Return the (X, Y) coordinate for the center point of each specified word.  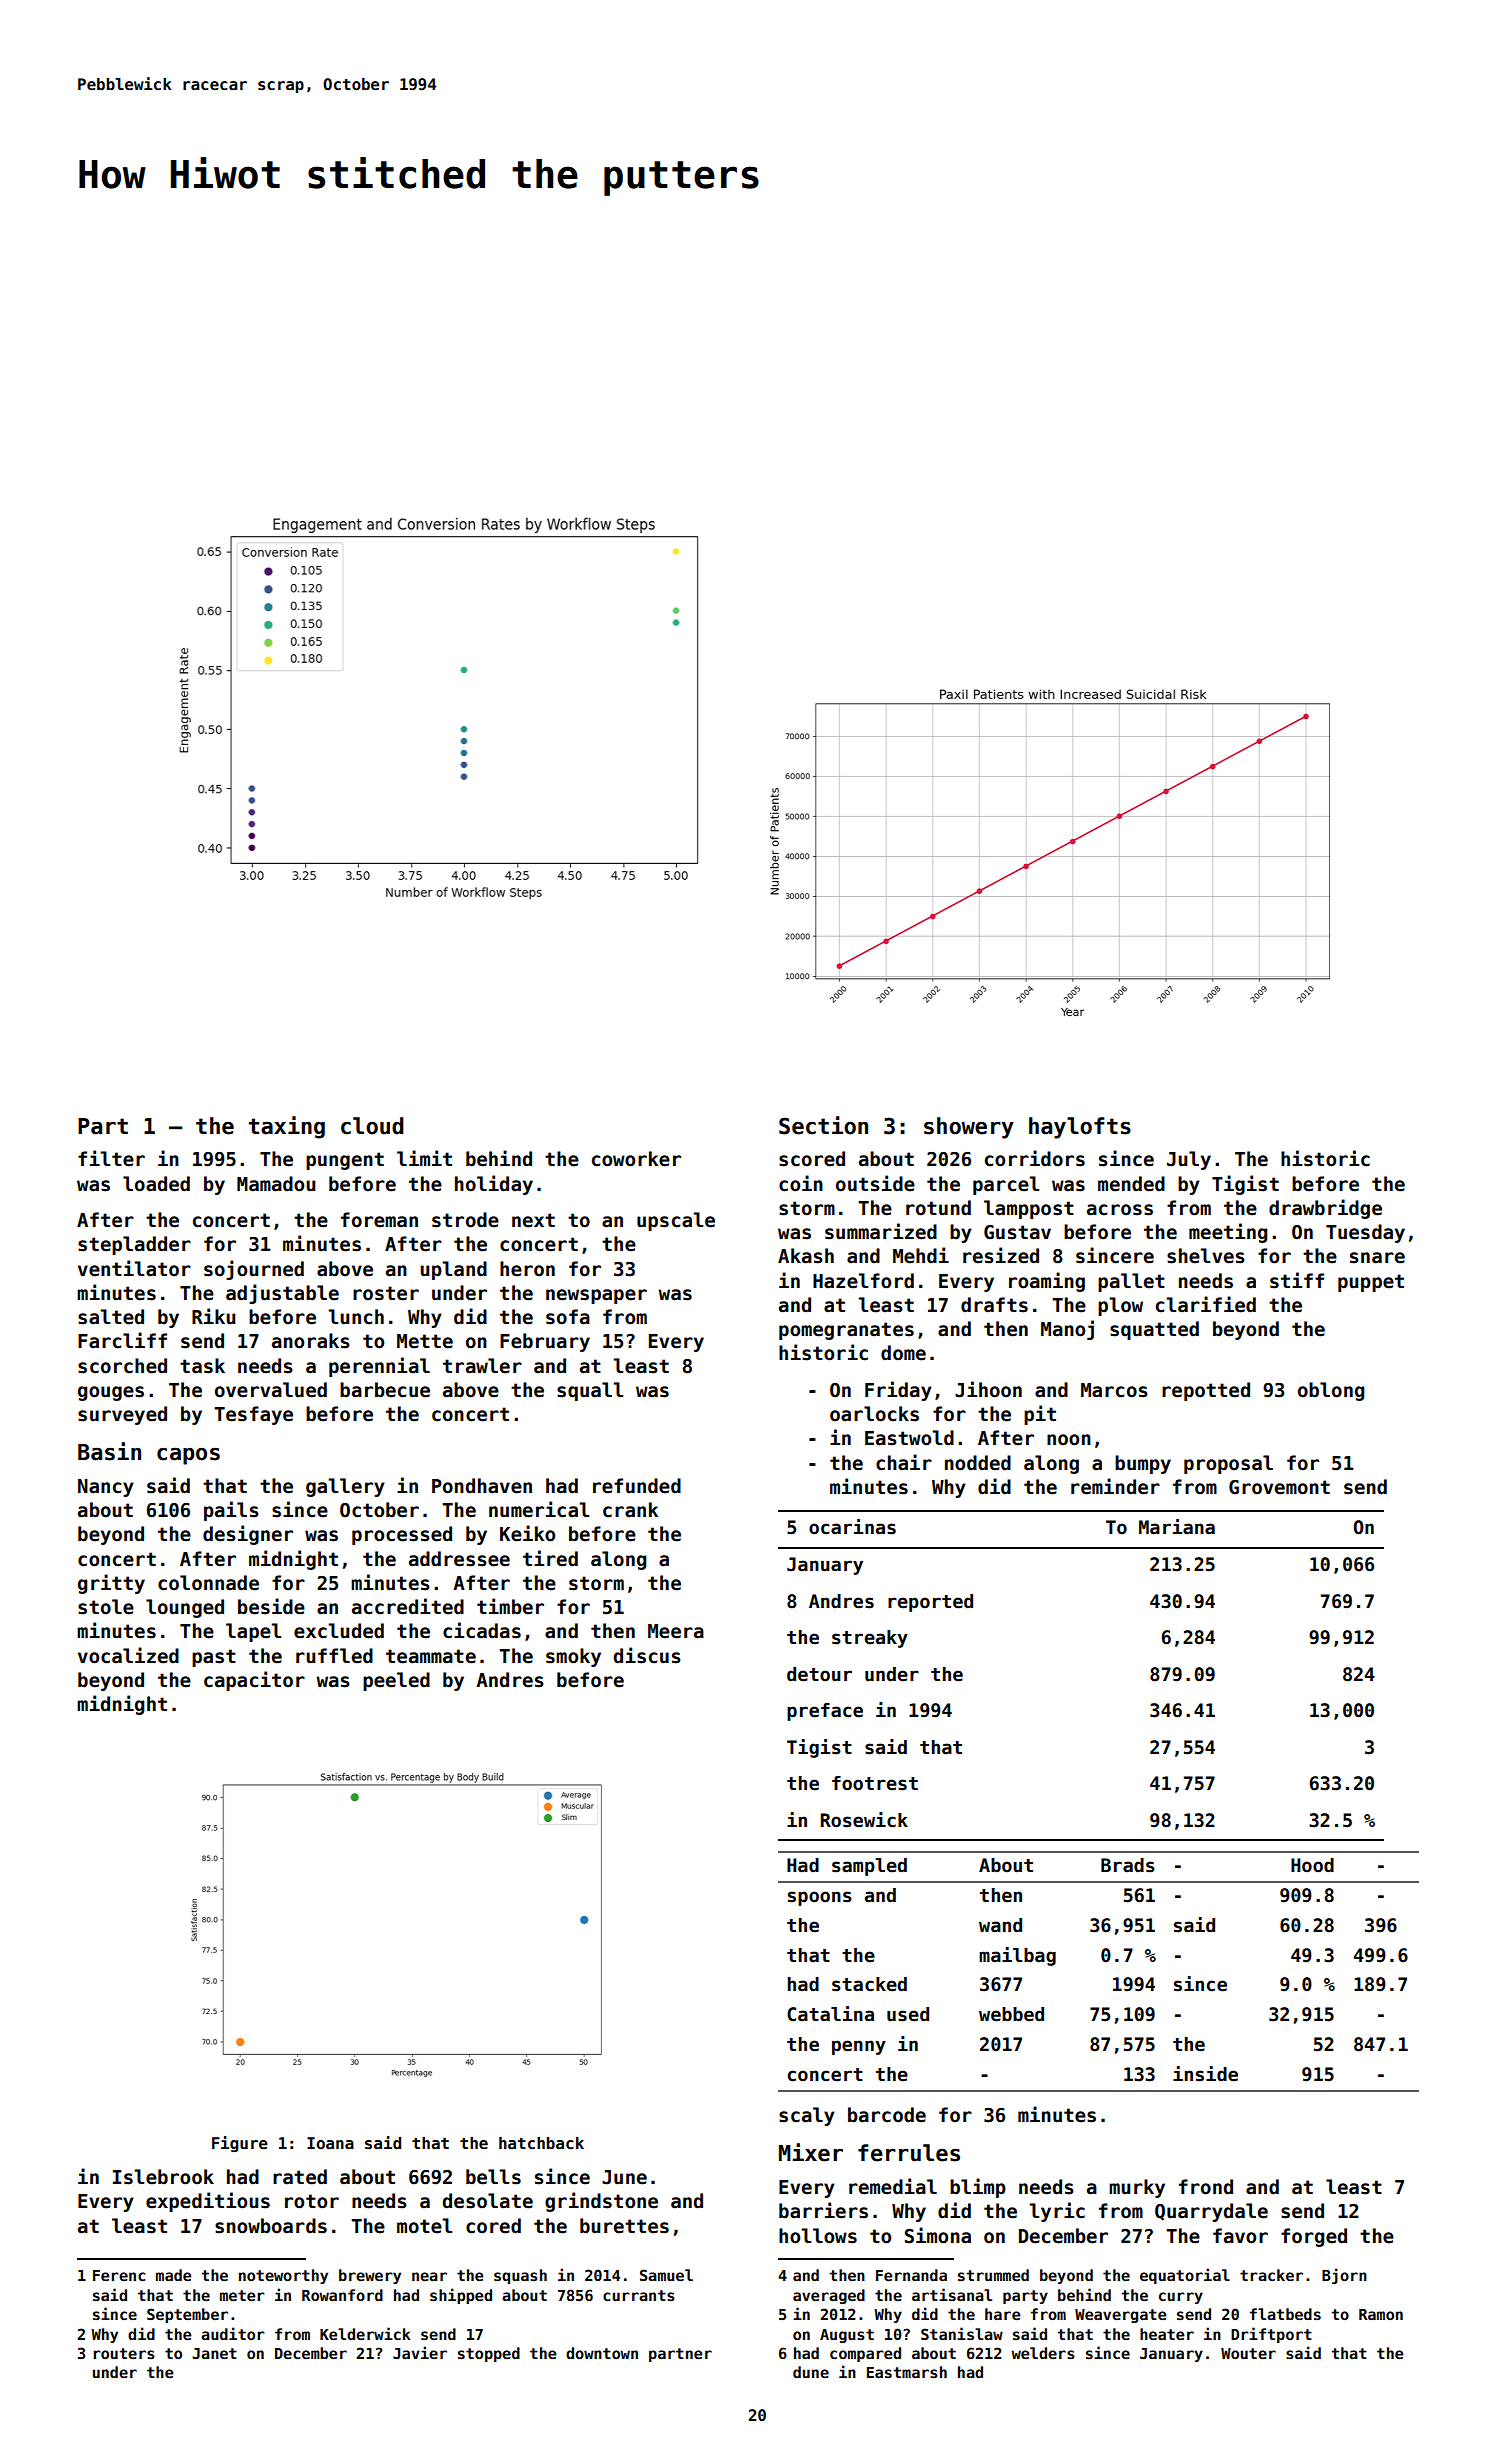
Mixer (811, 2152)
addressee (459, 1559)
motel (424, 2226)
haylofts (1080, 1128)
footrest (875, 1783)
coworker (636, 1159)
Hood (1312, 1865)
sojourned (254, 1270)
